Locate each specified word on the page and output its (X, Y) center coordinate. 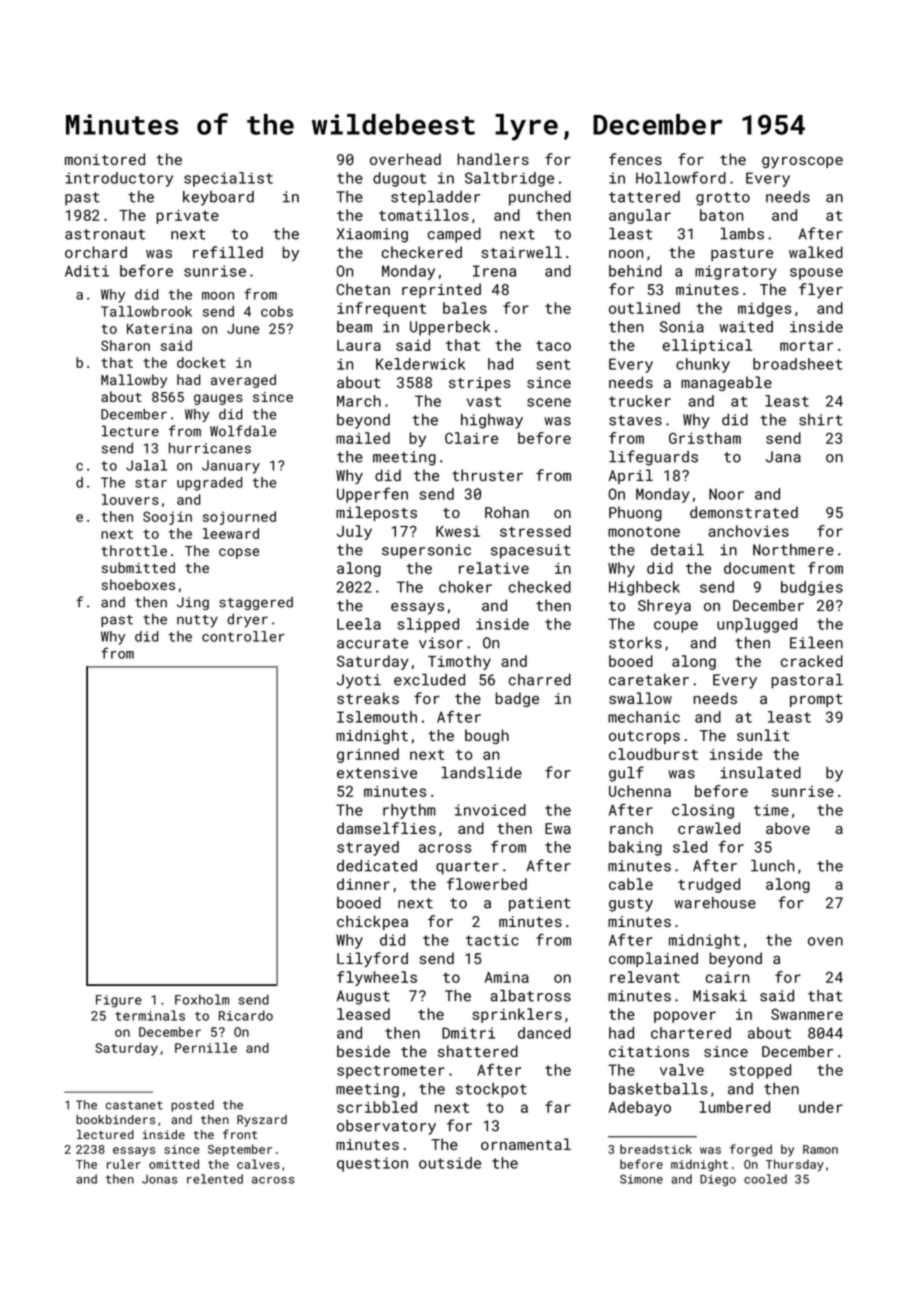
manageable (726, 383)
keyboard (218, 198)
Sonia (682, 327)
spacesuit (531, 551)
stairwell (522, 252)
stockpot (491, 1090)
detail (677, 550)
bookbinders (115, 1119)
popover (685, 1017)
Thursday (795, 1165)
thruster (487, 475)
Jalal (146, 465)
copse (239, 553)
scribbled (377, 1107)
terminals (150, 1015)
